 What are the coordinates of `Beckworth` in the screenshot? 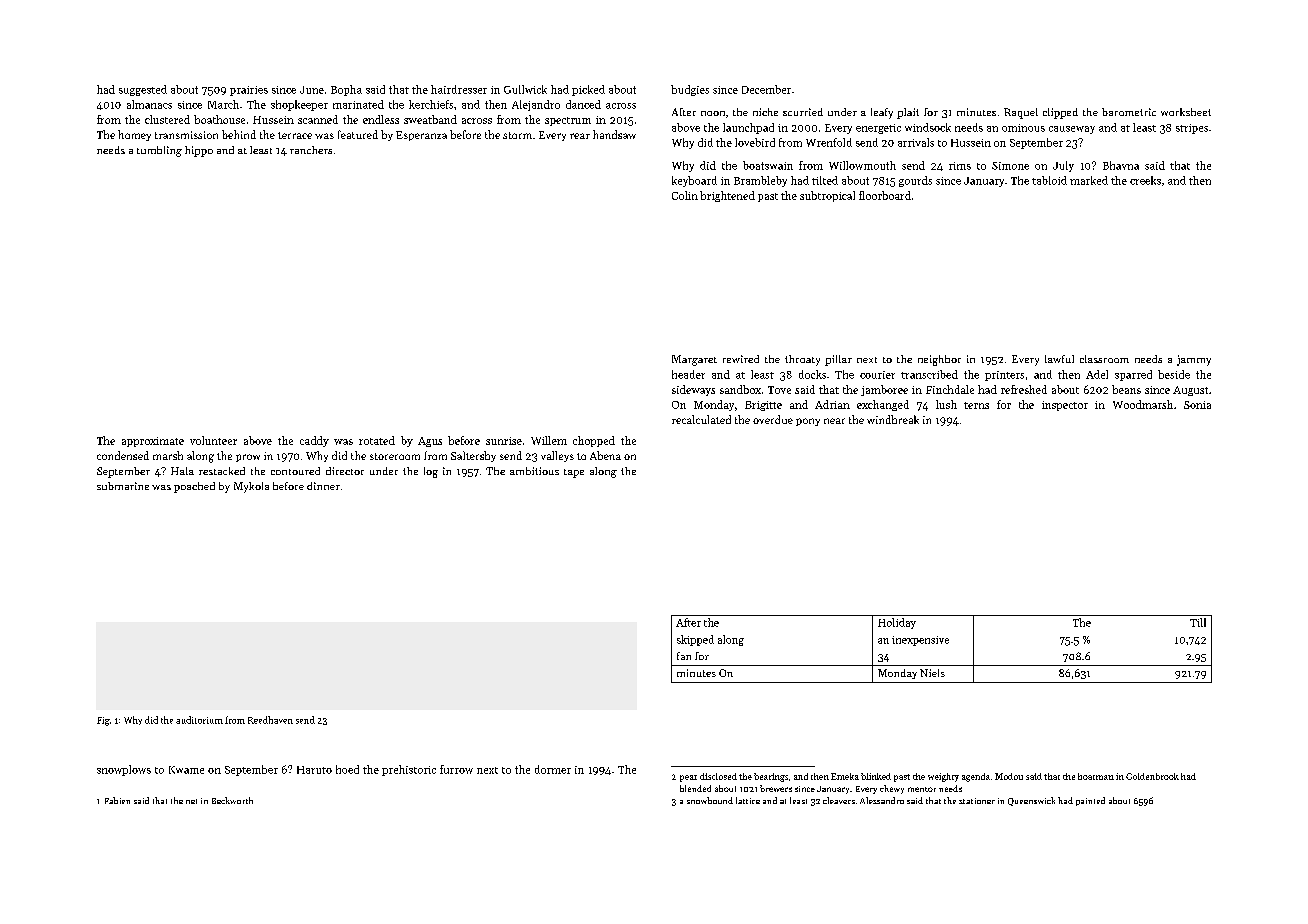 It's located at (232, 800).
